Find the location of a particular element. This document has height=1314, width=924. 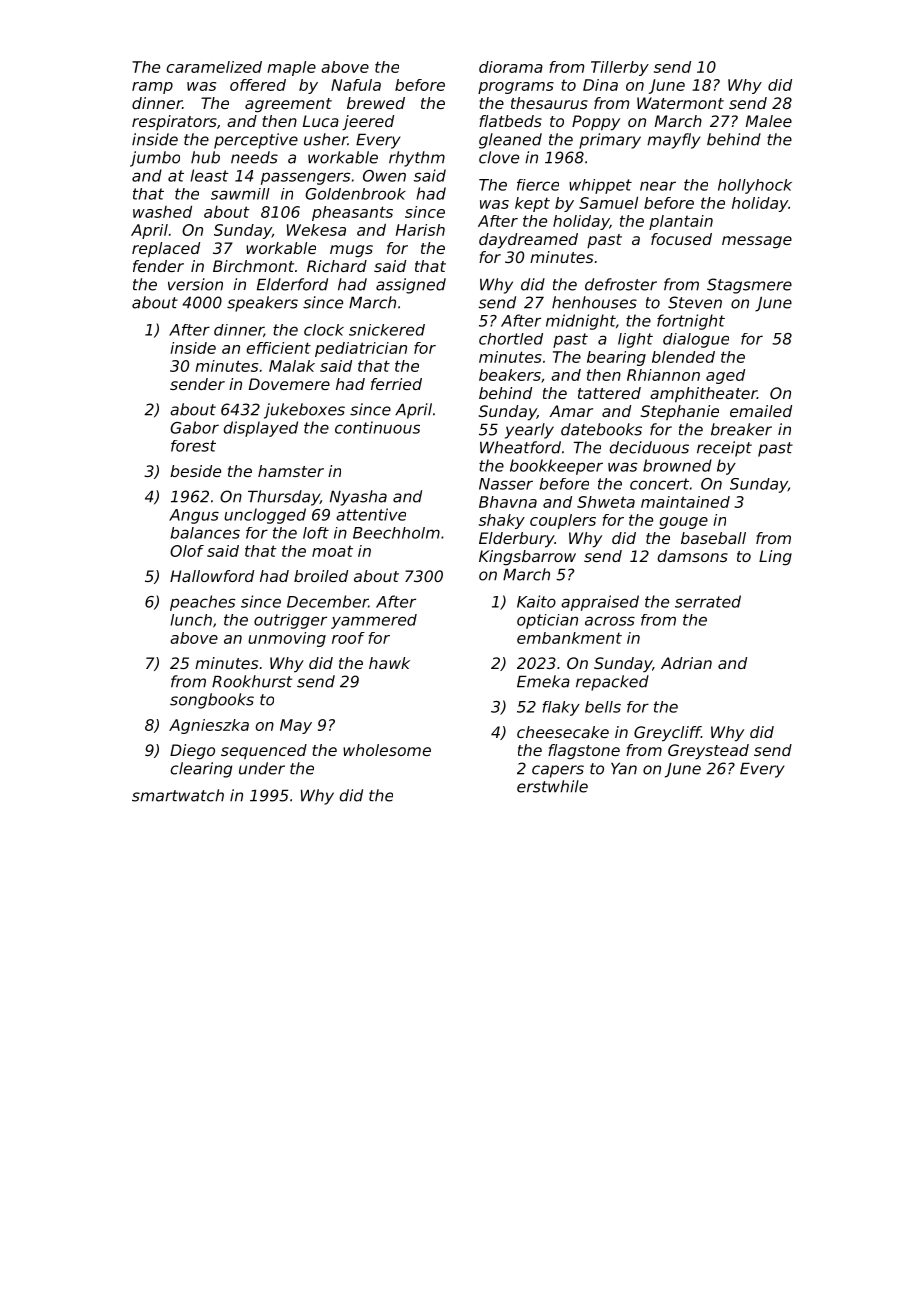

perceptive is located at coordinates (256, 141).
